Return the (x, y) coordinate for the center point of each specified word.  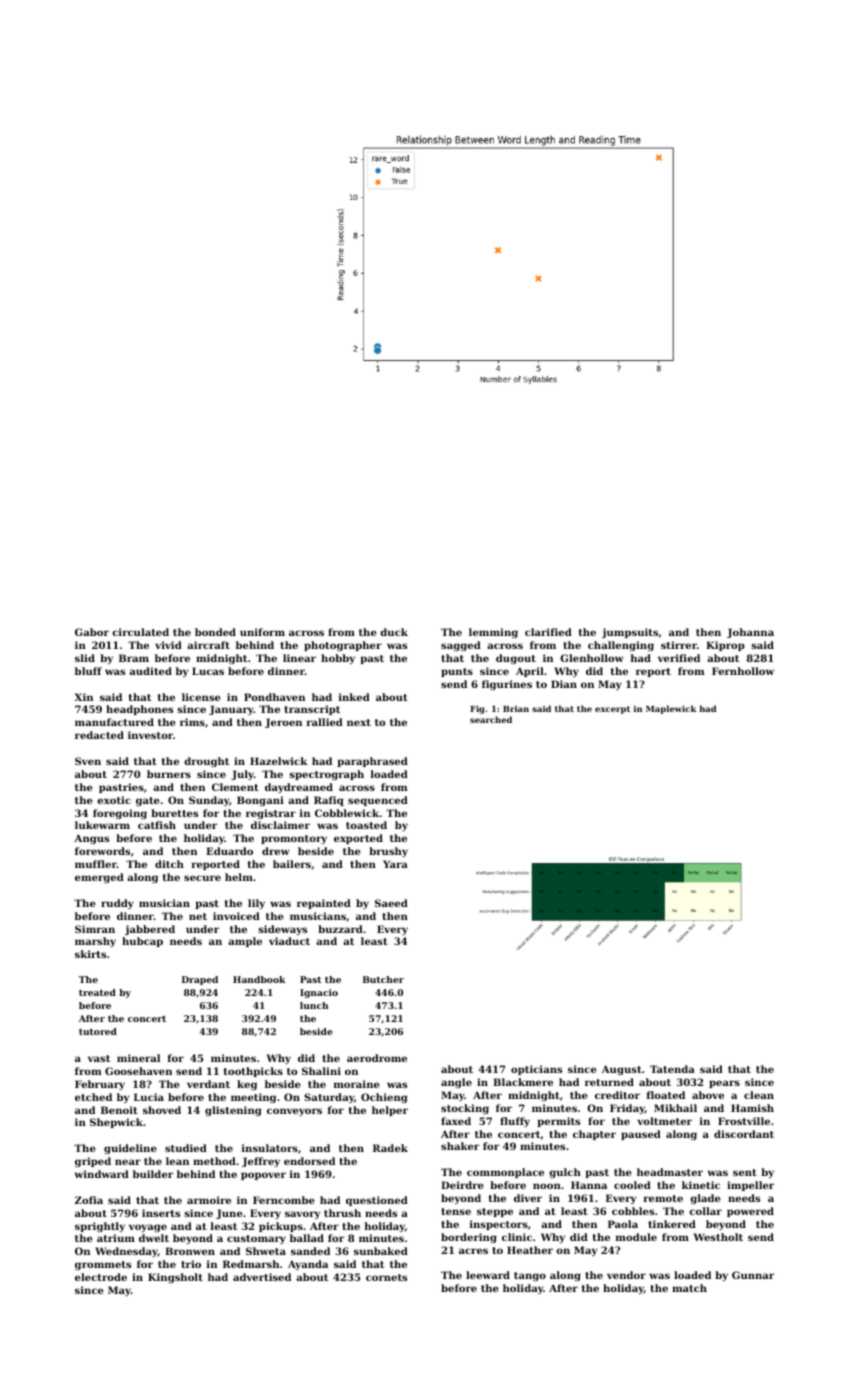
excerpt (612, 710)
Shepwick (116, 1123)
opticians (536, 1070)
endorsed (309, 1161)
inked (354, 697)
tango (530, 1276)
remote (663, 1198)
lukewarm (102, 825)
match (689, 1288)
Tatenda (672, 1069)
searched (491, 719)
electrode (101, 1277)
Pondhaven (274, 697)
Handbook (259, 979)
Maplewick (671, 709)
